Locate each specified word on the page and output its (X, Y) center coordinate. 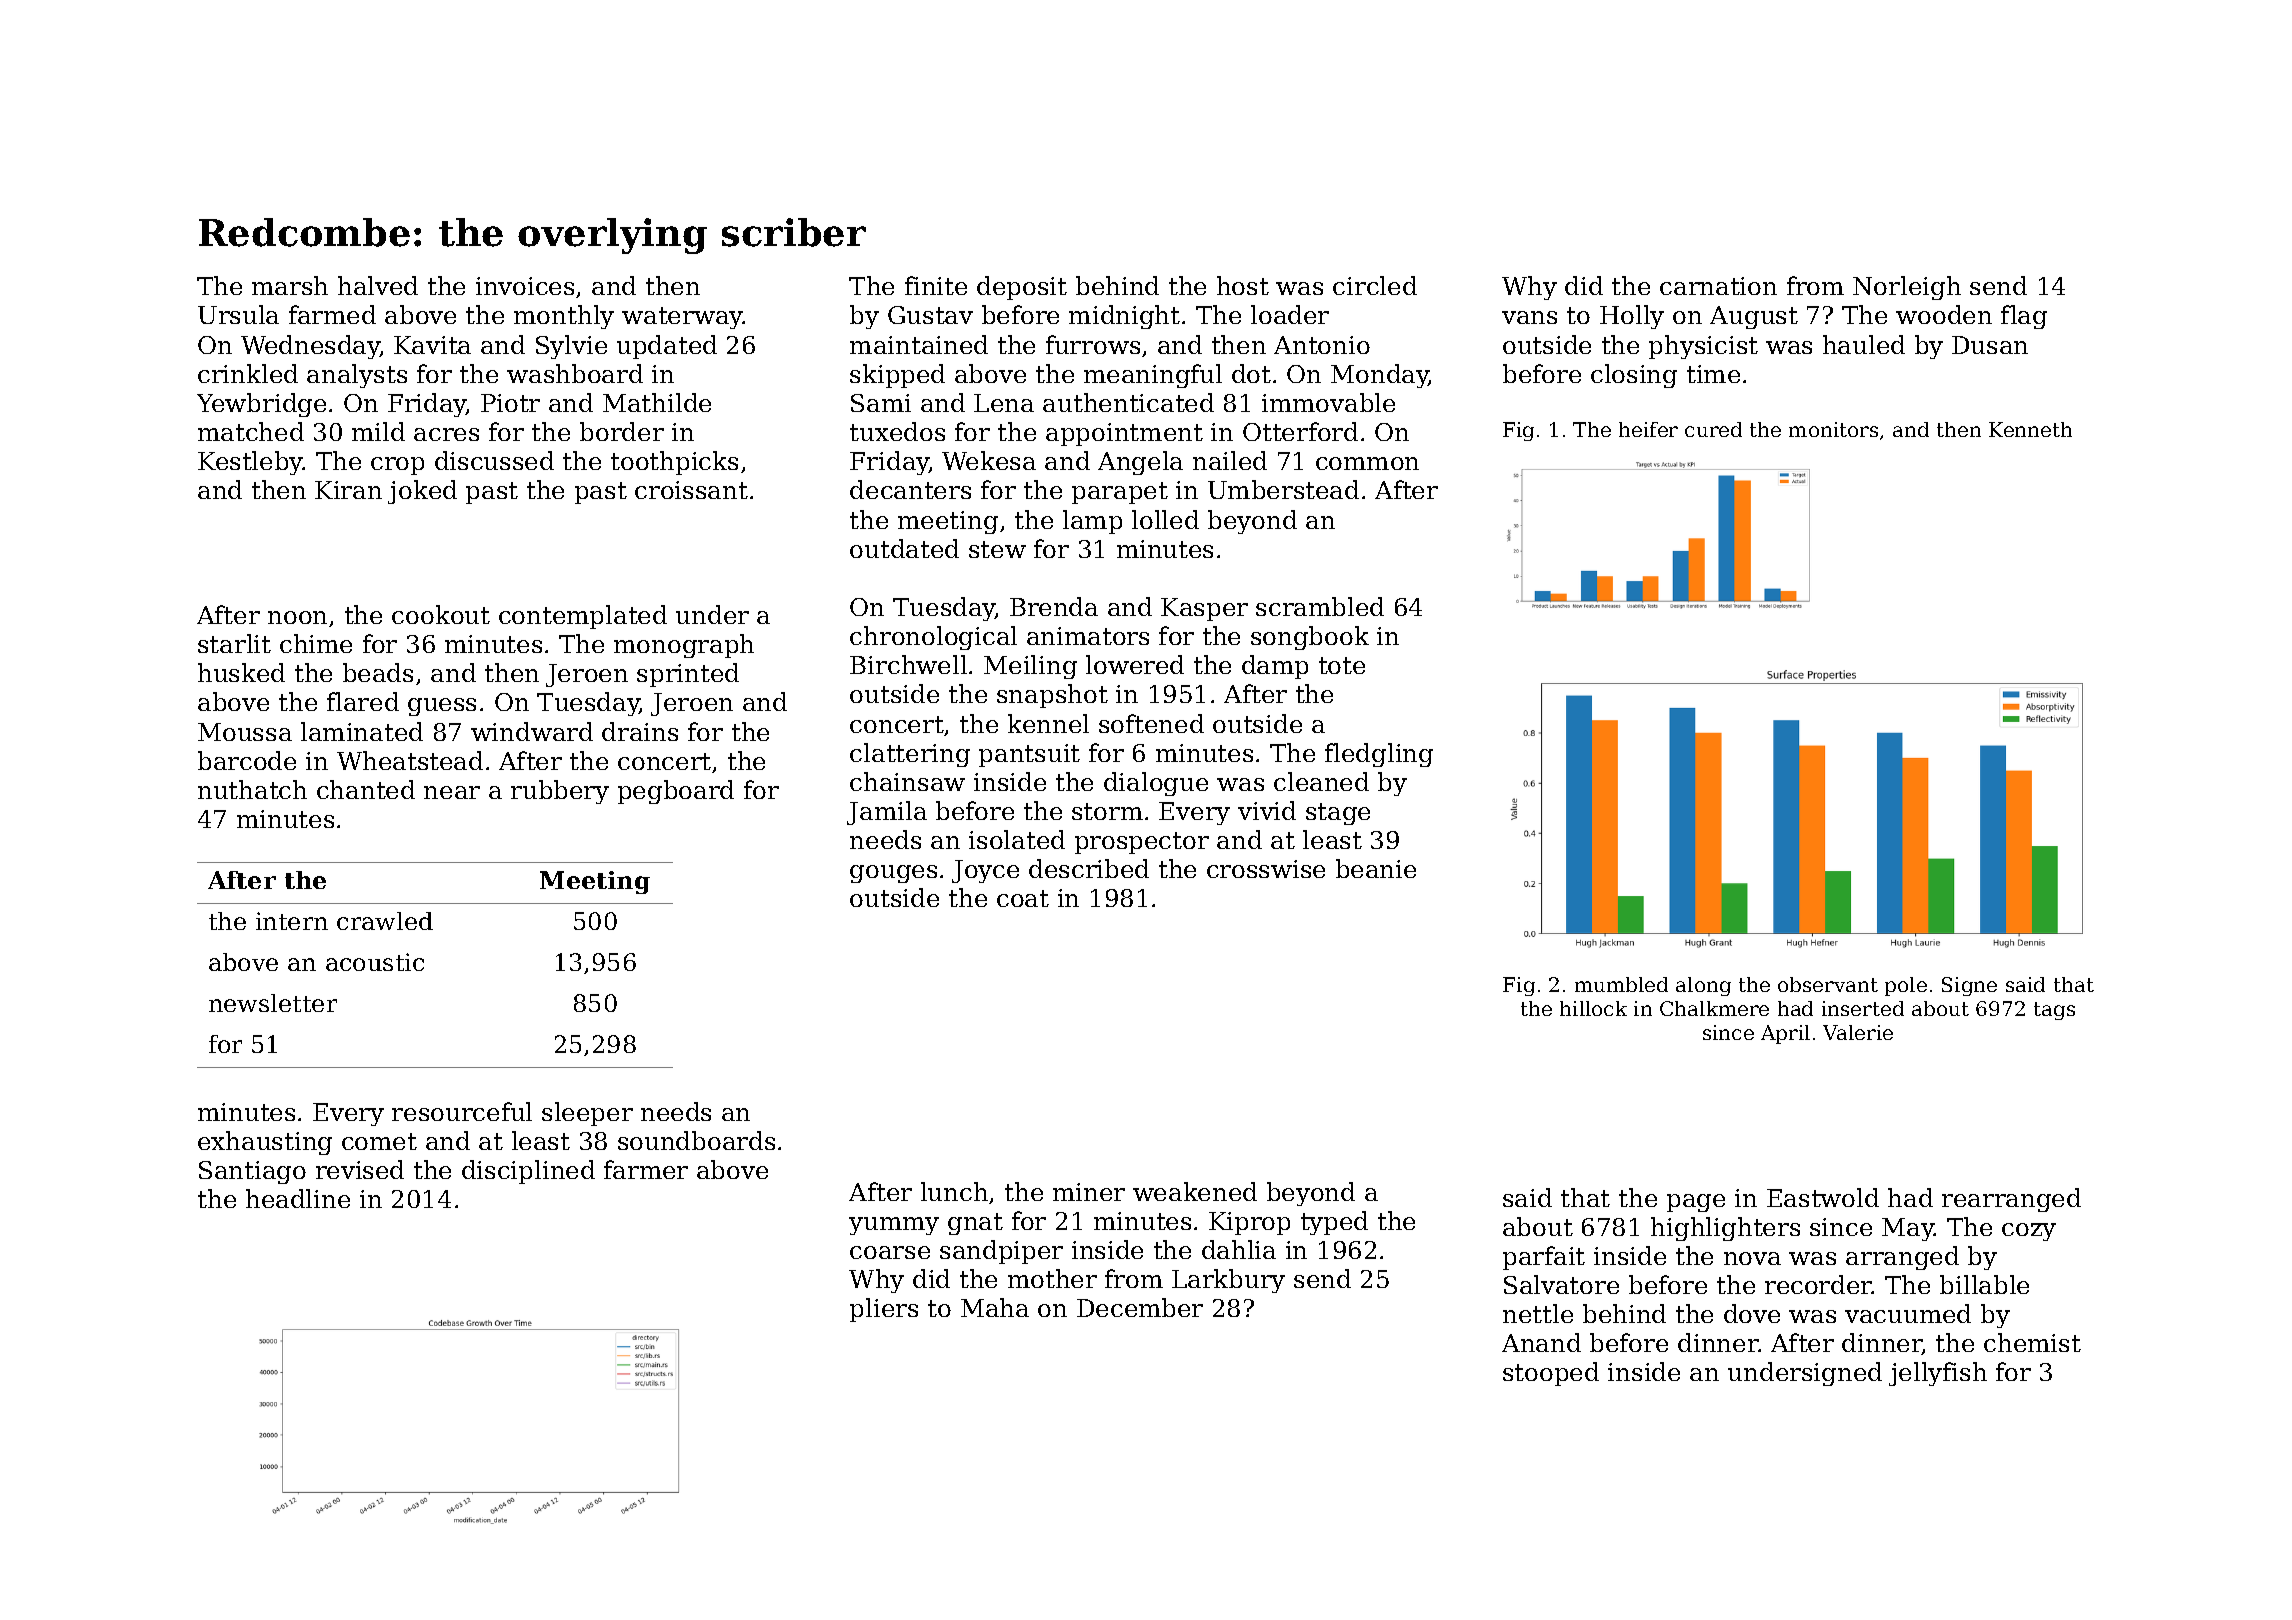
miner (1089, 1192)
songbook (1310, 638)
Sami (881, 403)
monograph (684, 646)
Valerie (1858, 1032)
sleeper (587, 1114)
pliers (884, 1310)
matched (251, 431)
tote (1342, 665)
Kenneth (2030, 429)
